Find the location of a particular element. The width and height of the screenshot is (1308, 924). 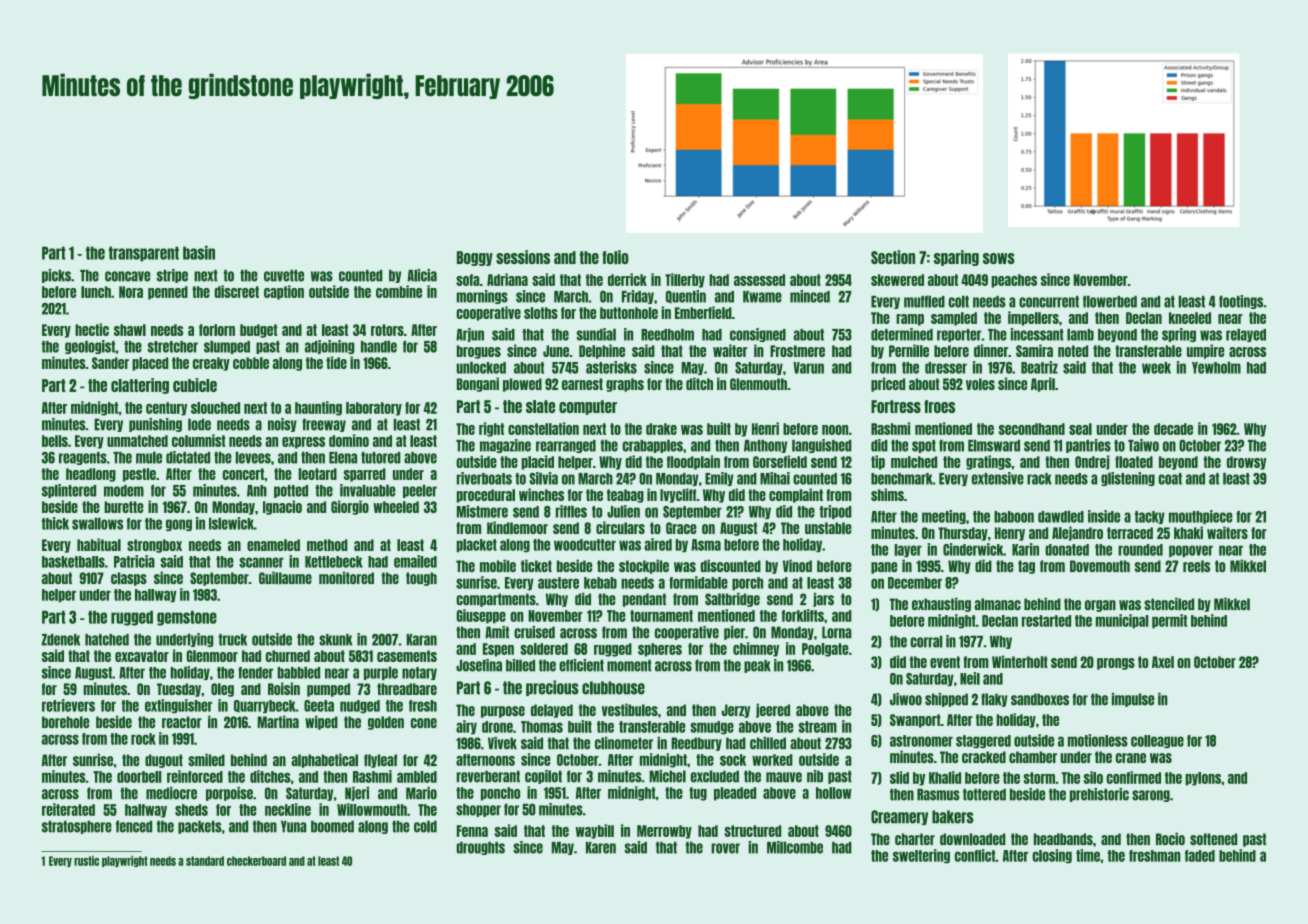

standard is located at coordinates (205, 861).
